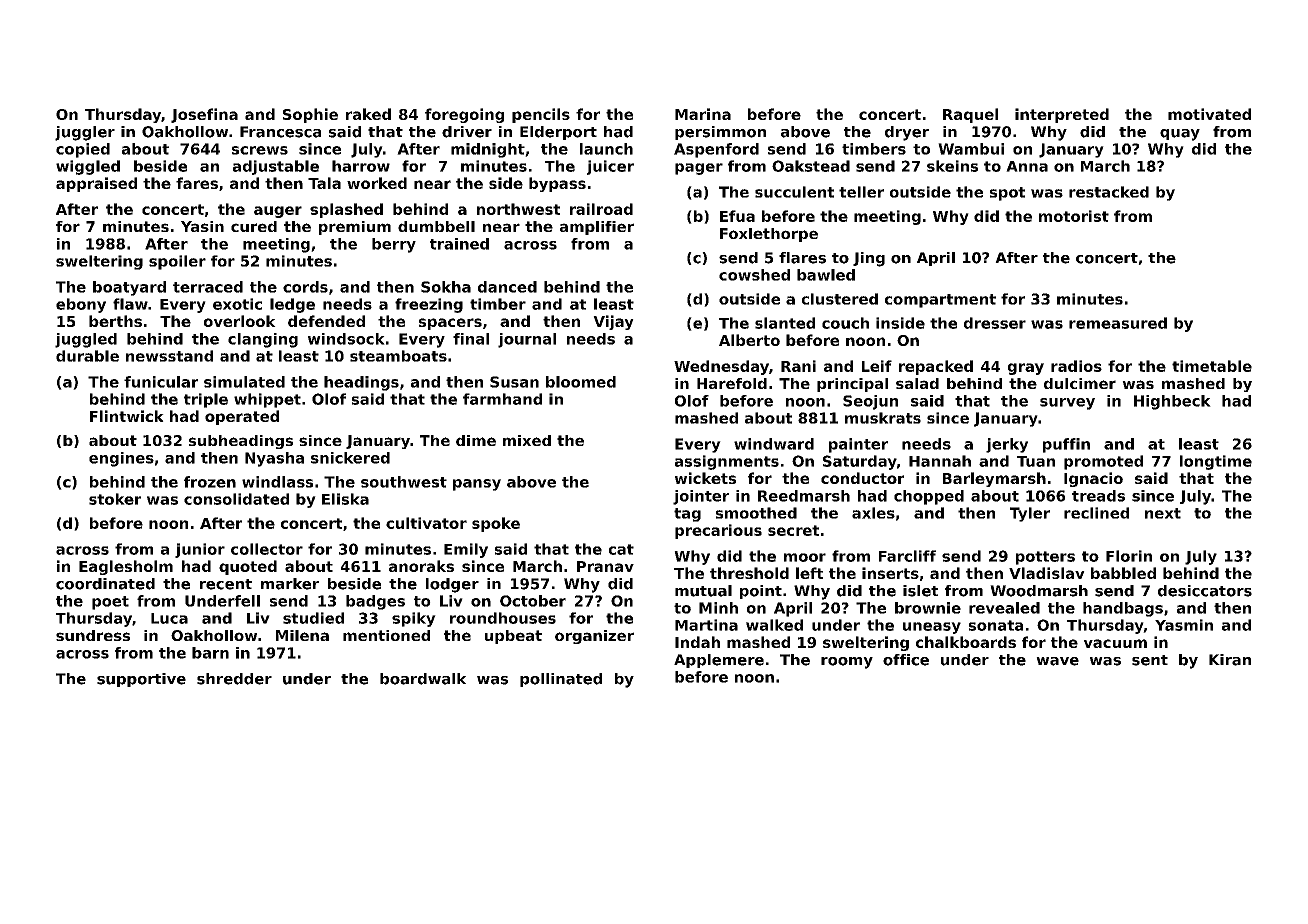  I want to click on fares, so click(197, 183).
